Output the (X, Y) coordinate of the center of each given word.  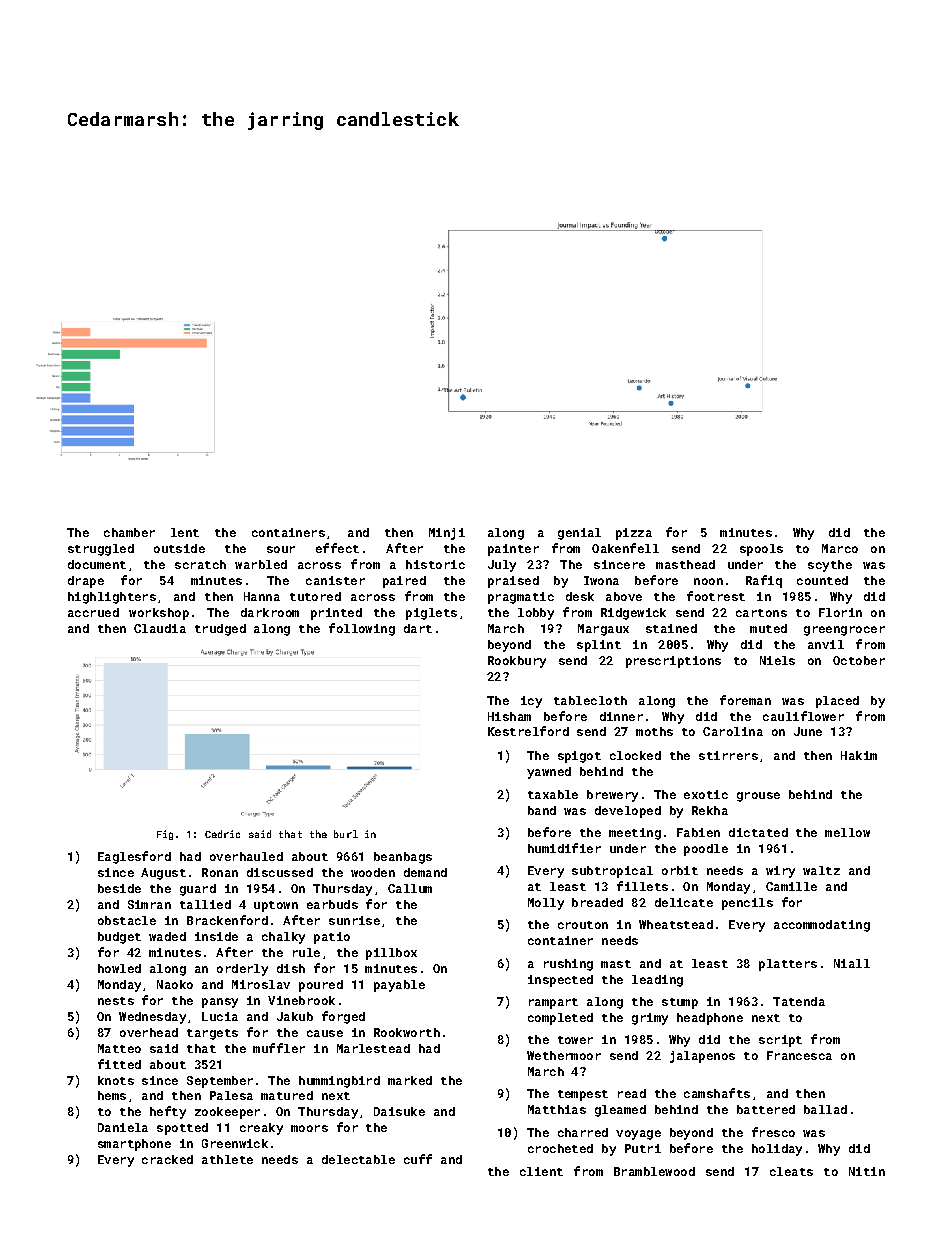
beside (119, 888)
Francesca (799, 1055)
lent (185, 532)
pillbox (391, 954)
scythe (830, 566)
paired (404, 582)
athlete (227, 1159)
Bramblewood (654, 1171)
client (541, 1171)
